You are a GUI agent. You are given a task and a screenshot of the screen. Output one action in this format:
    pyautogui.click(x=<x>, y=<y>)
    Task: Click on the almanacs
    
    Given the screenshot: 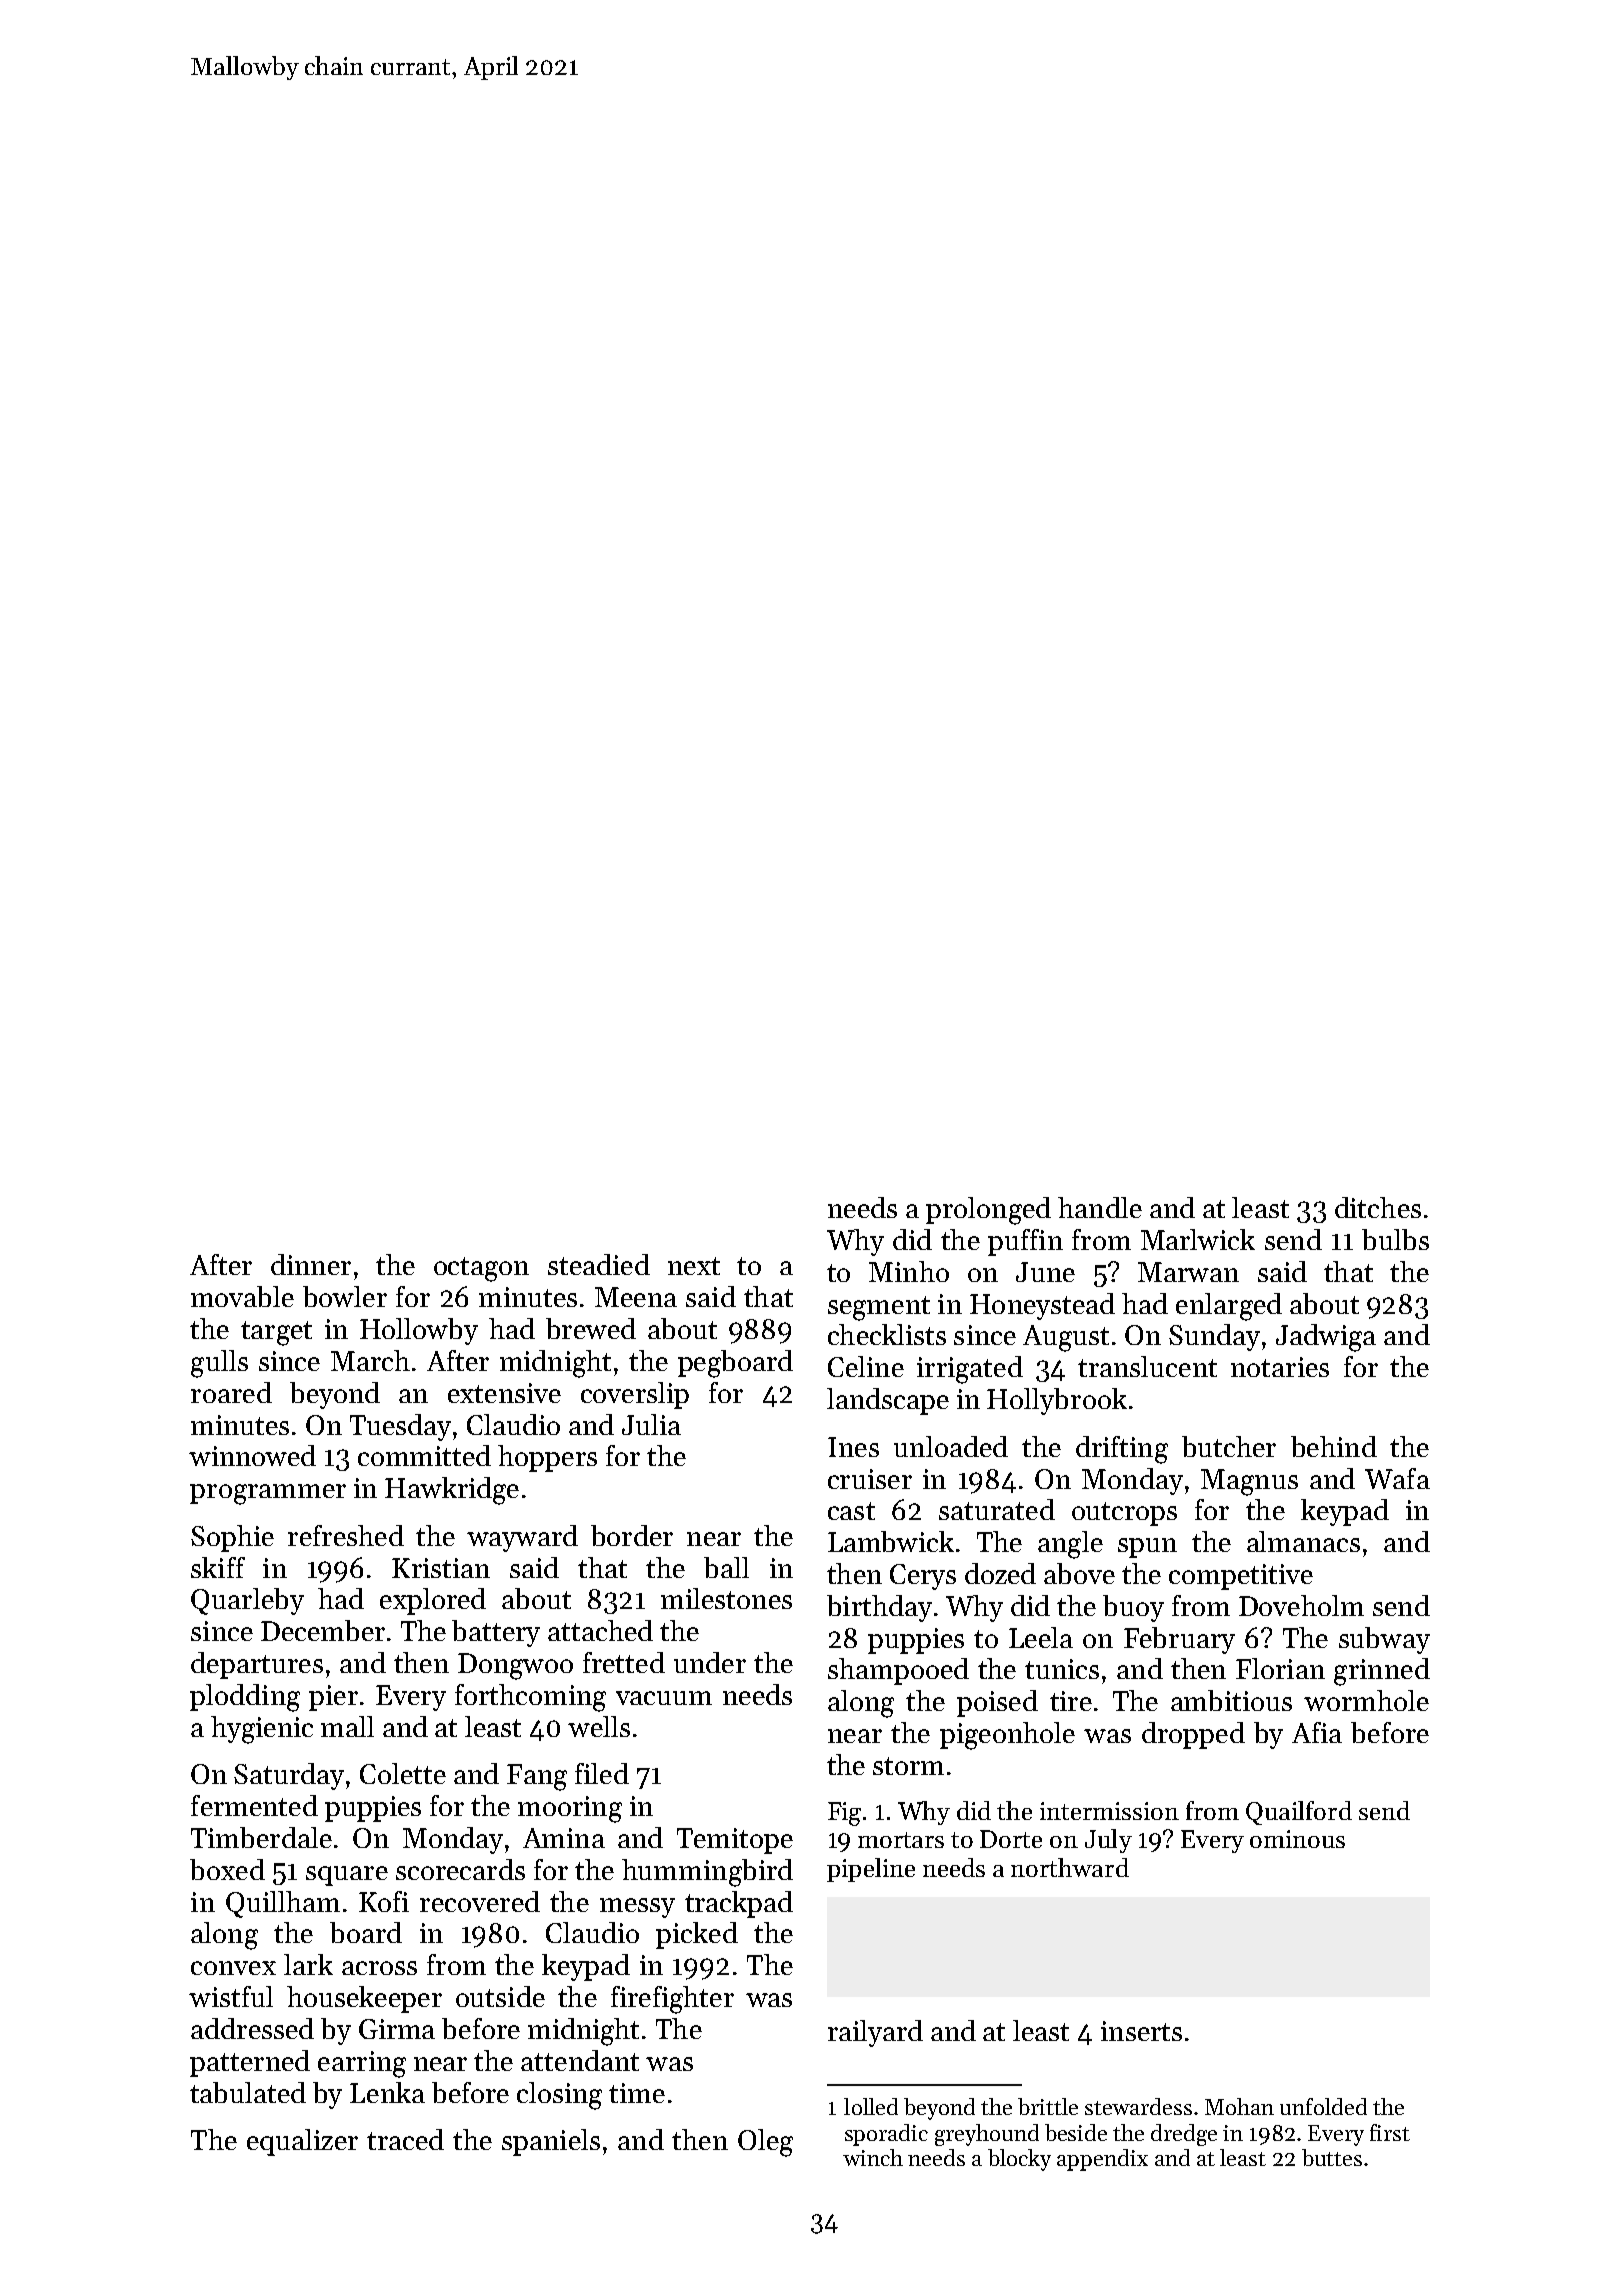 What is the action you would take?
    pyautogui.click(x=1303, y=1541)
